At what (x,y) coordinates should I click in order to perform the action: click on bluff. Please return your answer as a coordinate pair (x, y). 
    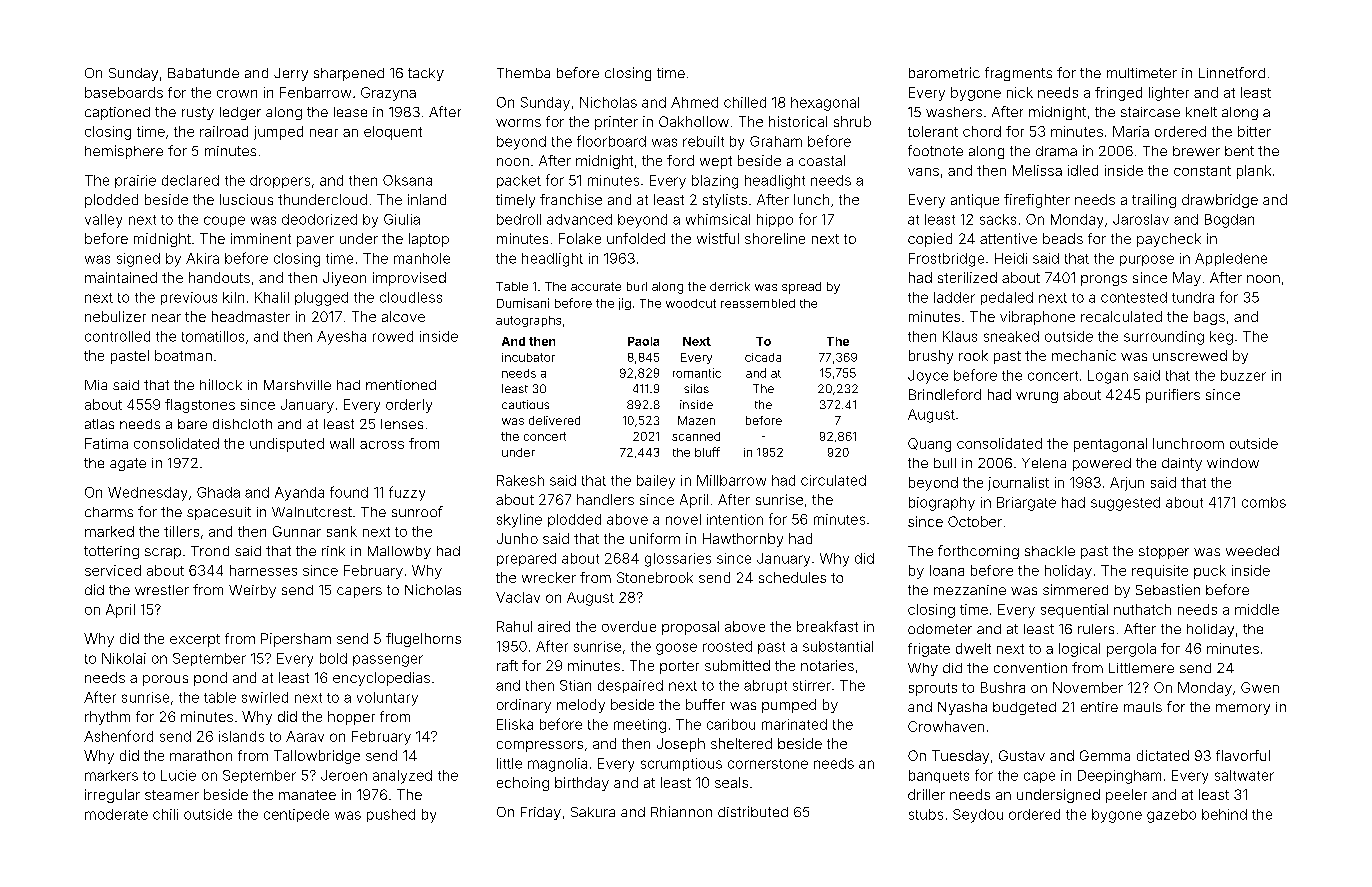
    Looking at the image, I should click on (707, 452).
